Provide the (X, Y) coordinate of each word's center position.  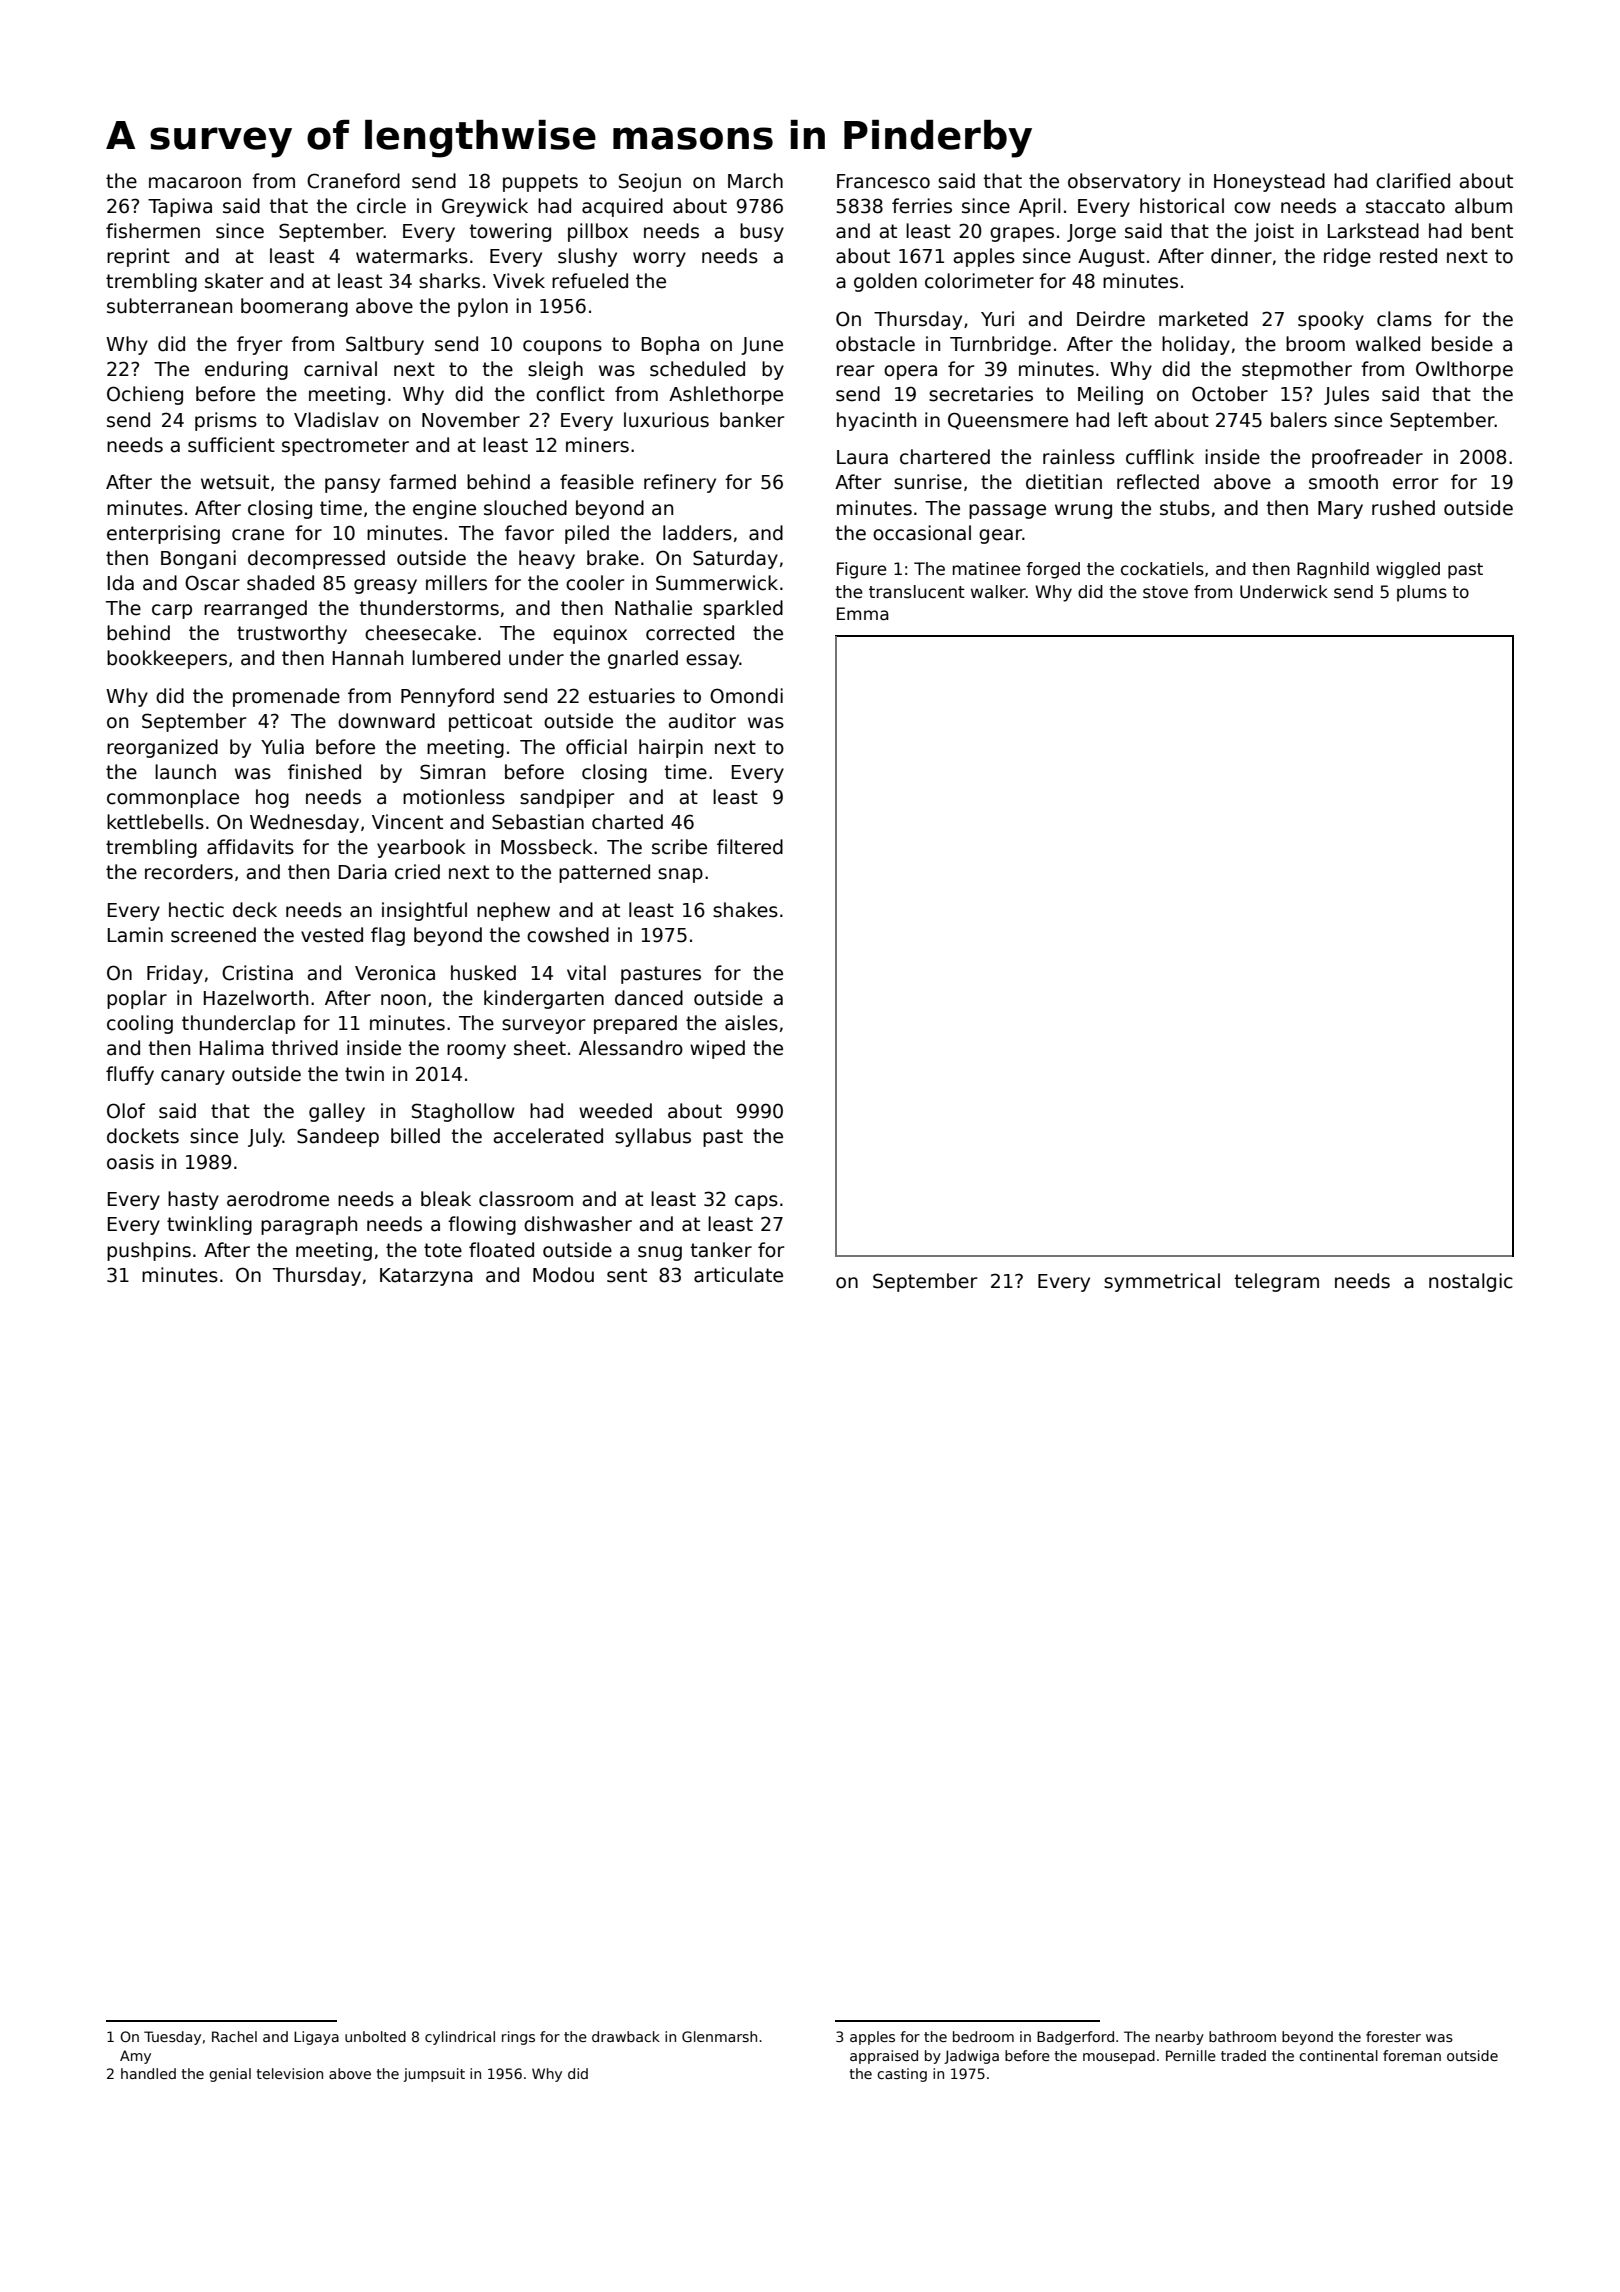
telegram (1276, 1282)
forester (1393, 2036)
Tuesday (172, 2038)
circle (381, 206)
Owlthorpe (1464, 370)
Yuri (997, 319)
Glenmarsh (719, 2036)
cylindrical (460, 2038)
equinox (590, 634)
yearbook (421, 848)
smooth (1343, 482)
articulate (738, 1275)
